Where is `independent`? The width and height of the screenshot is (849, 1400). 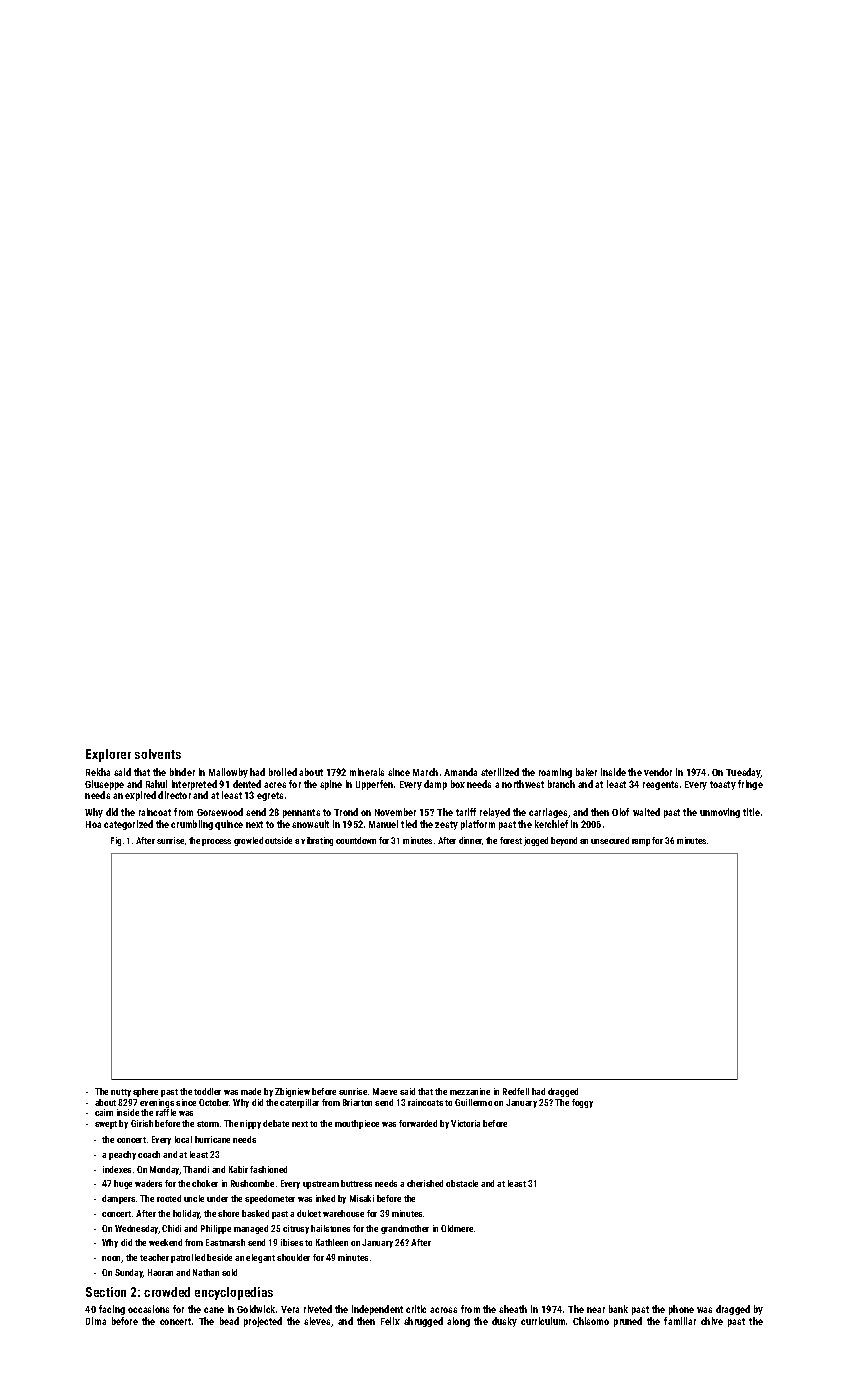 independent is located at coordinates (377, 1310).
